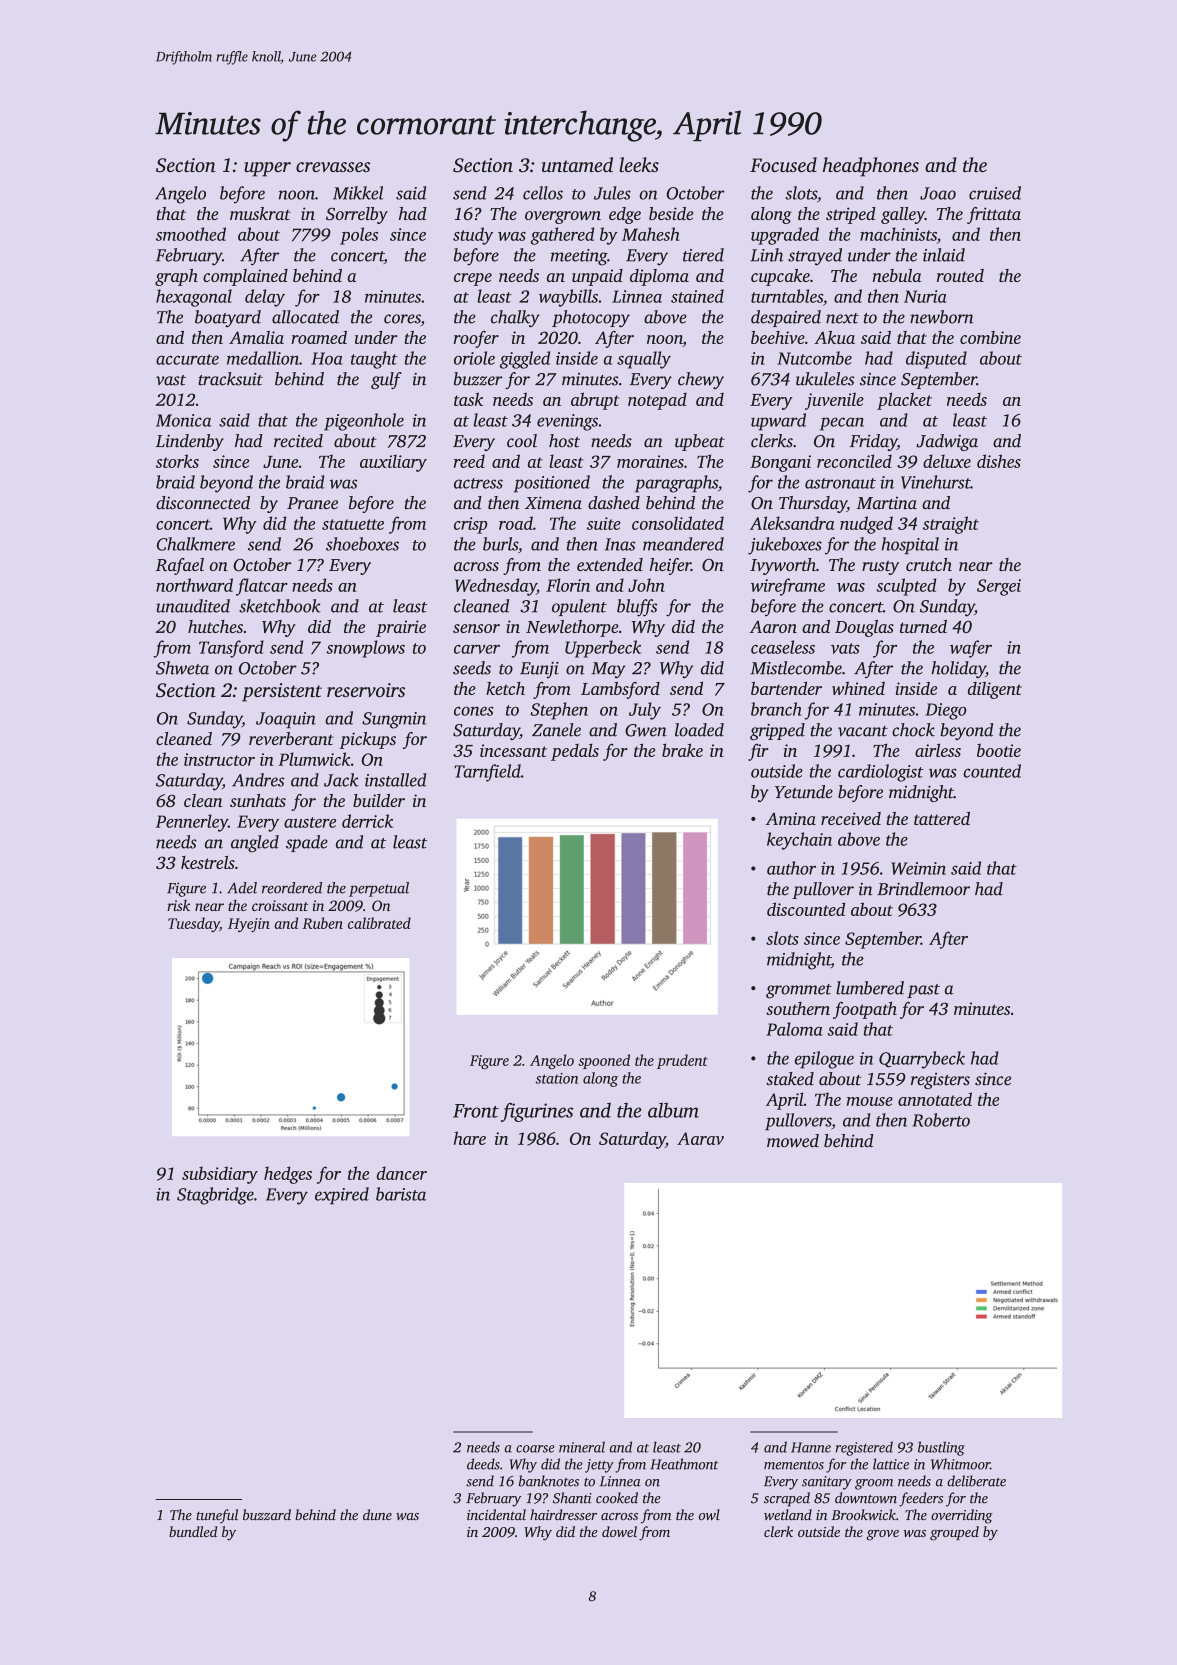  Describe the element at coordinates (401, 1194) in the image. I see `barista` at that location.
